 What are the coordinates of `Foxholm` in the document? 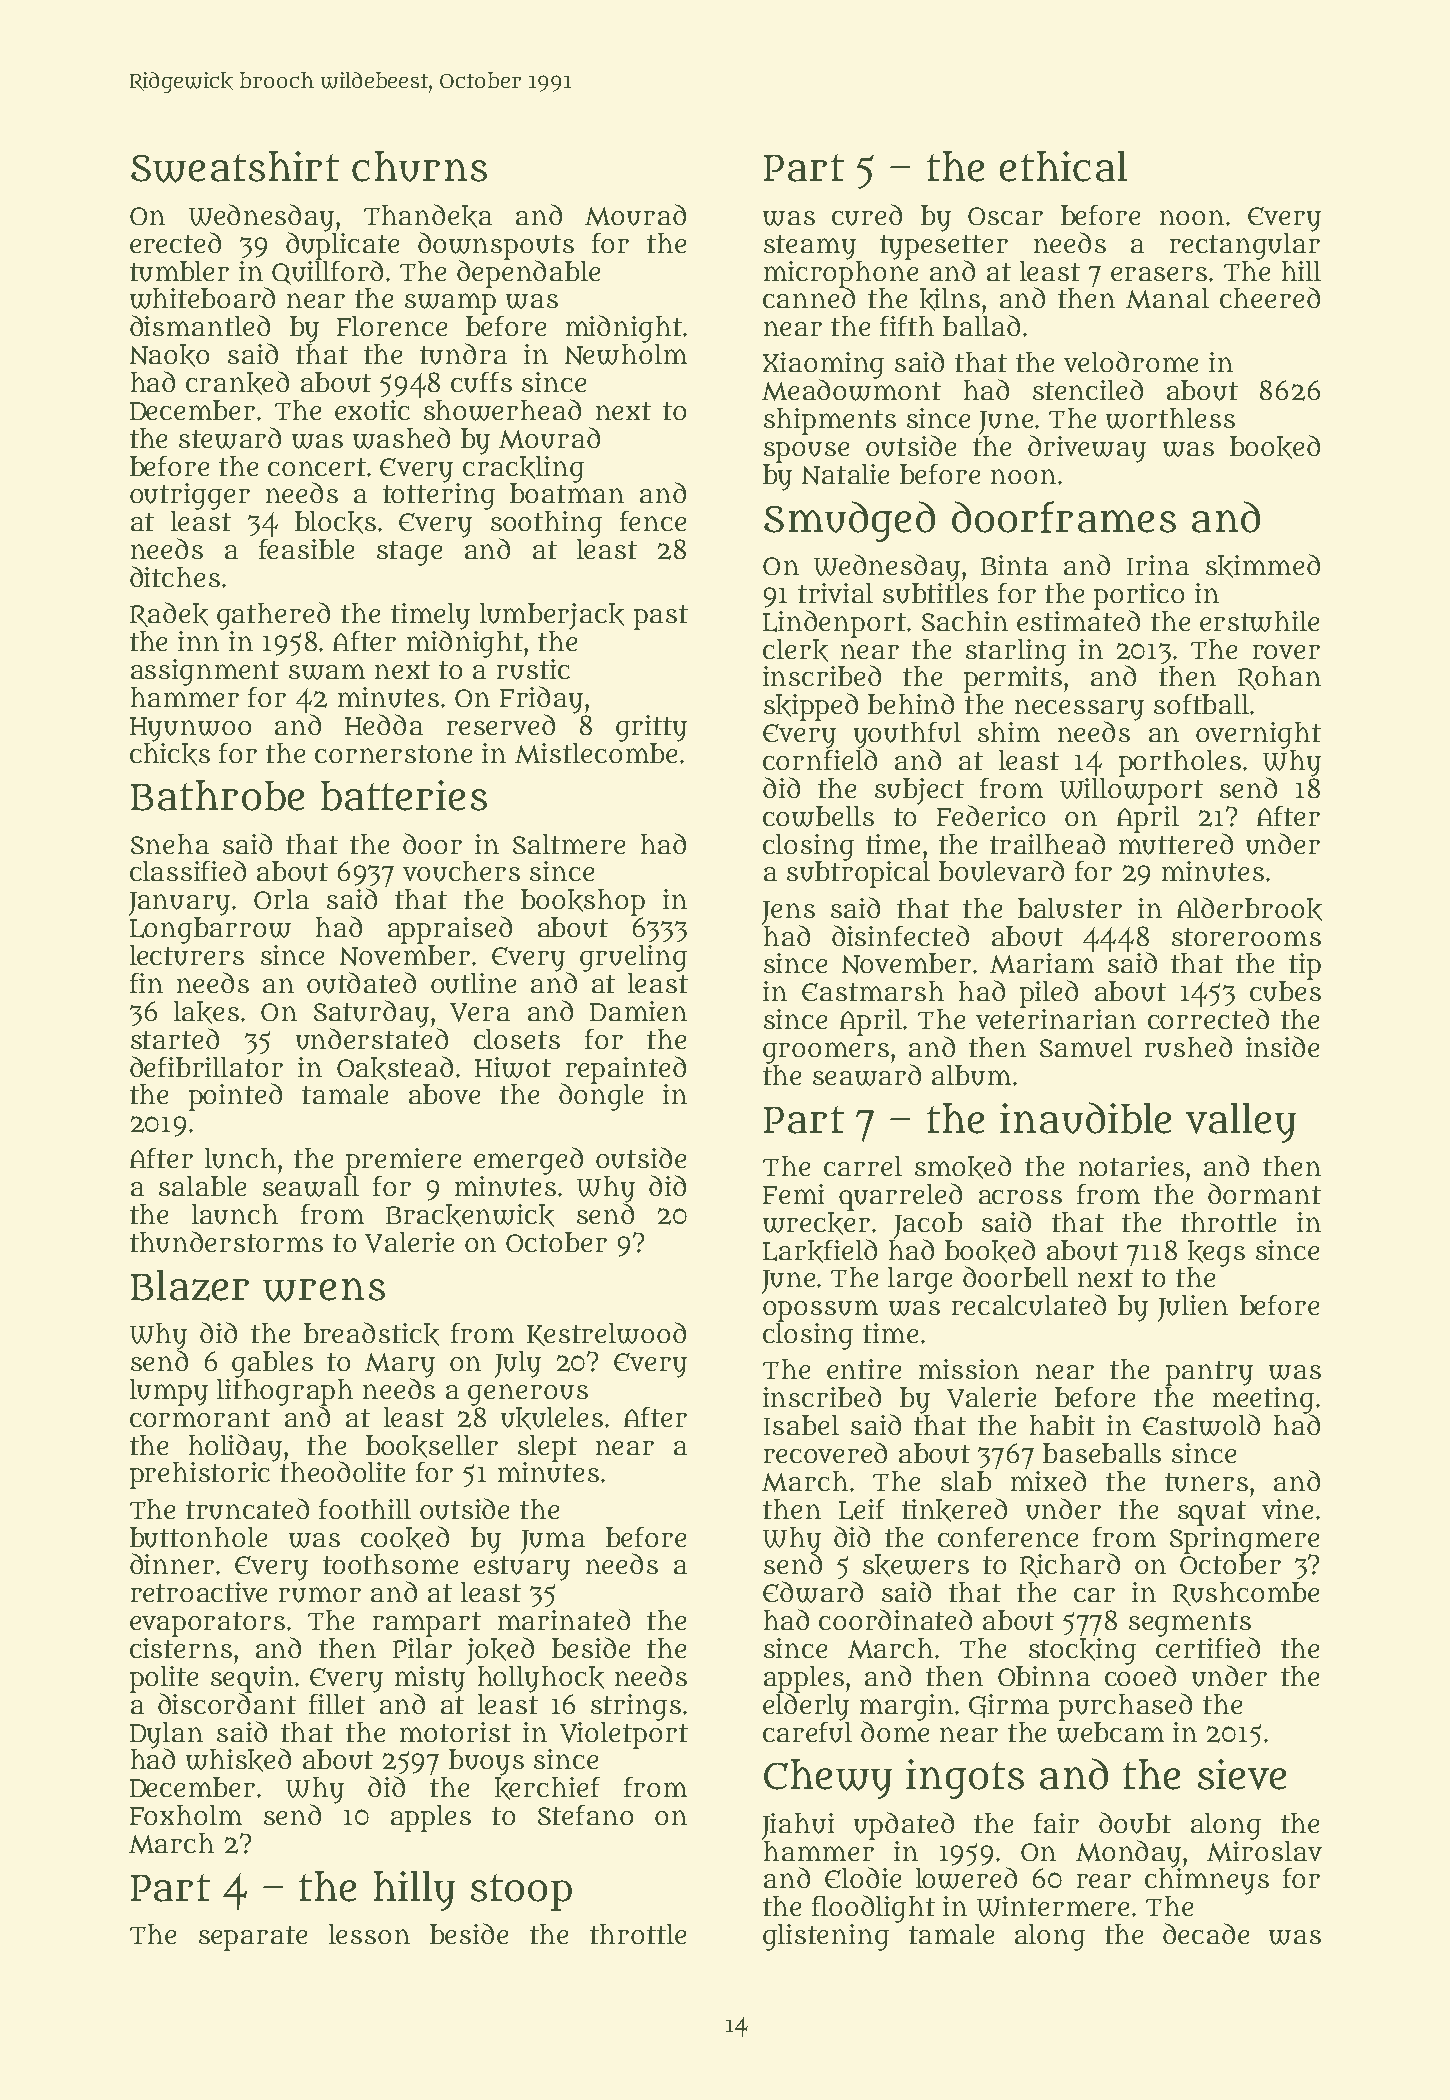 It's located at (186, 1815).
